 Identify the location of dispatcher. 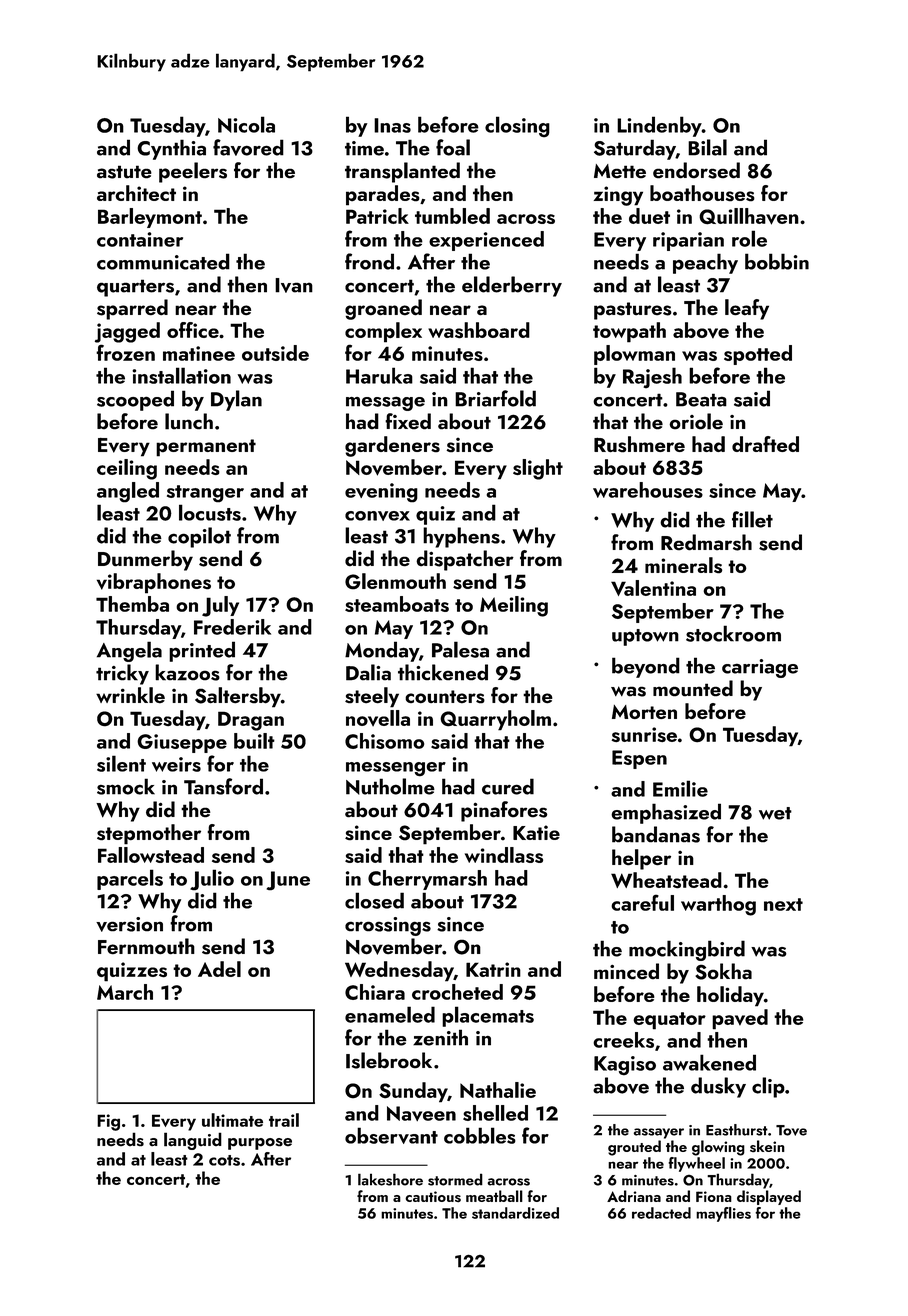
(465, 560).
